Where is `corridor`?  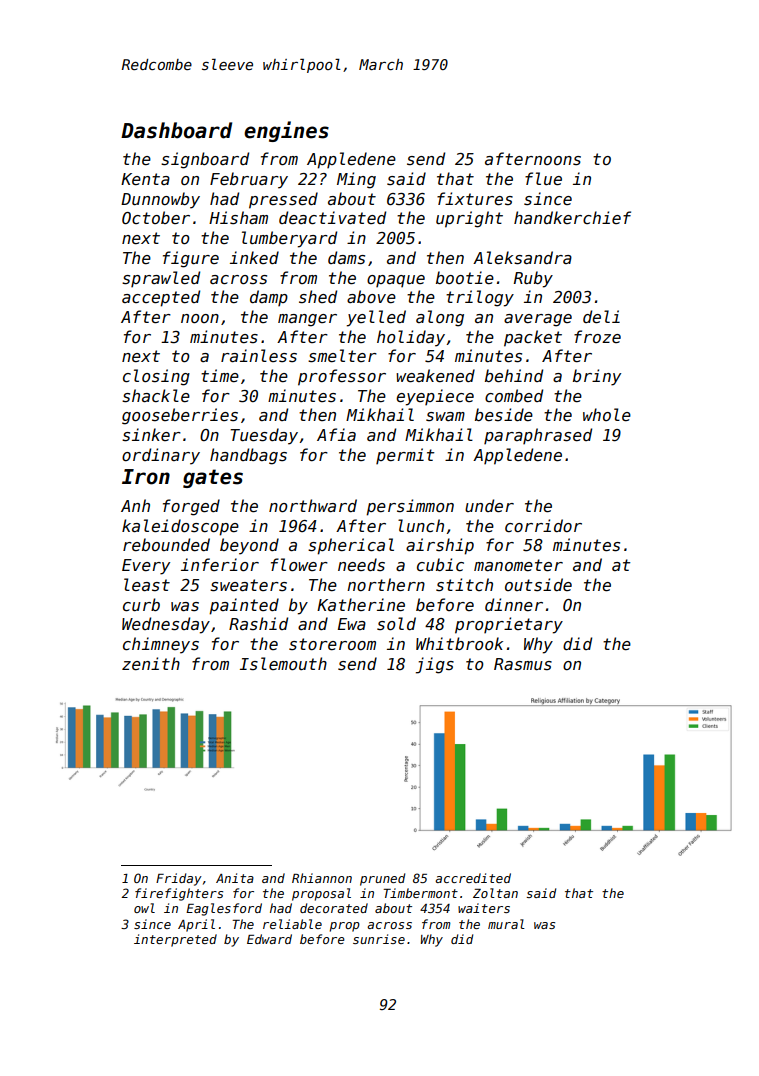 corridor is located at coordinates (543, 525).
